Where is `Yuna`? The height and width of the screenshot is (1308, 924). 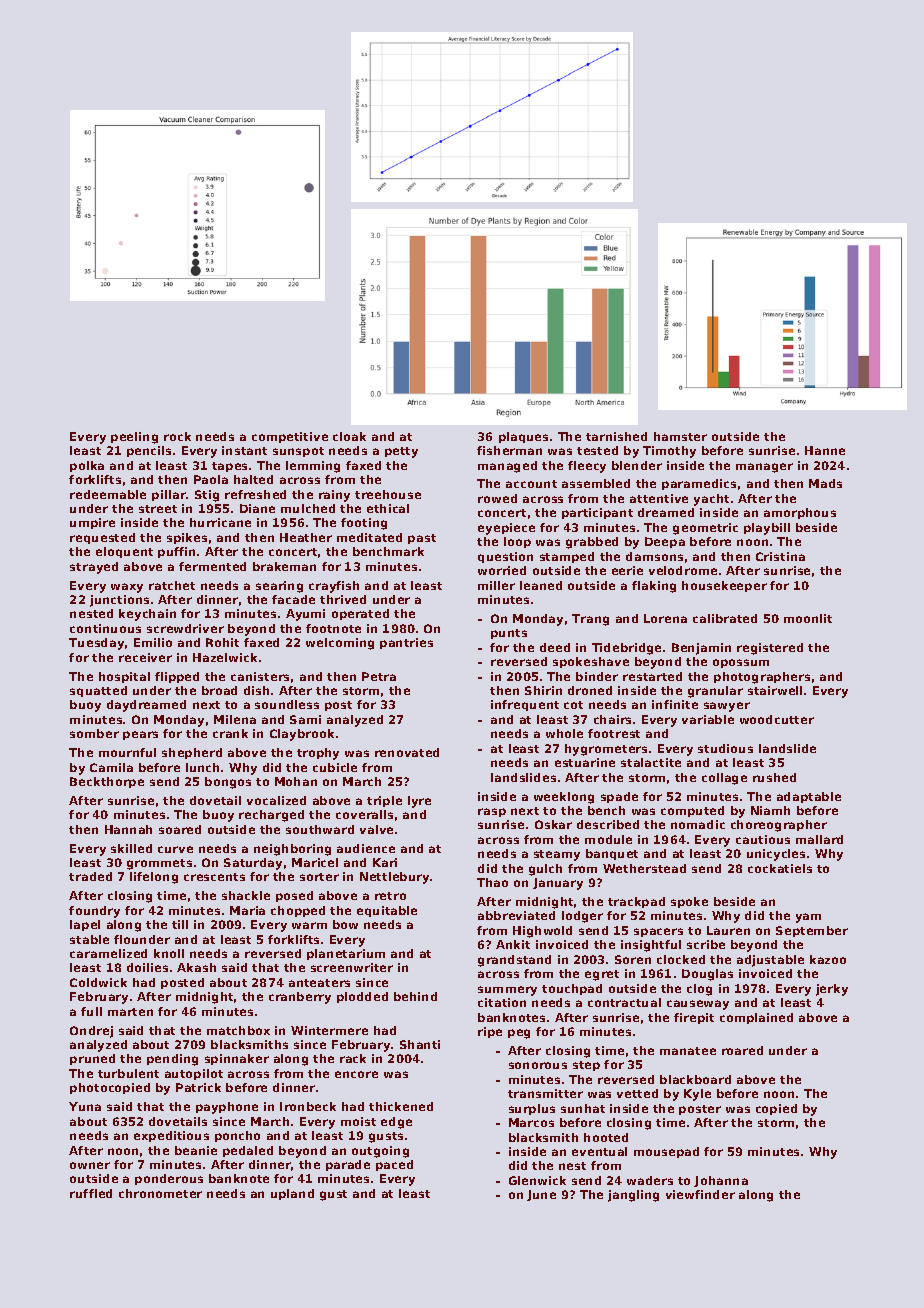
Yuna is located at coordinates (85, 1106).
